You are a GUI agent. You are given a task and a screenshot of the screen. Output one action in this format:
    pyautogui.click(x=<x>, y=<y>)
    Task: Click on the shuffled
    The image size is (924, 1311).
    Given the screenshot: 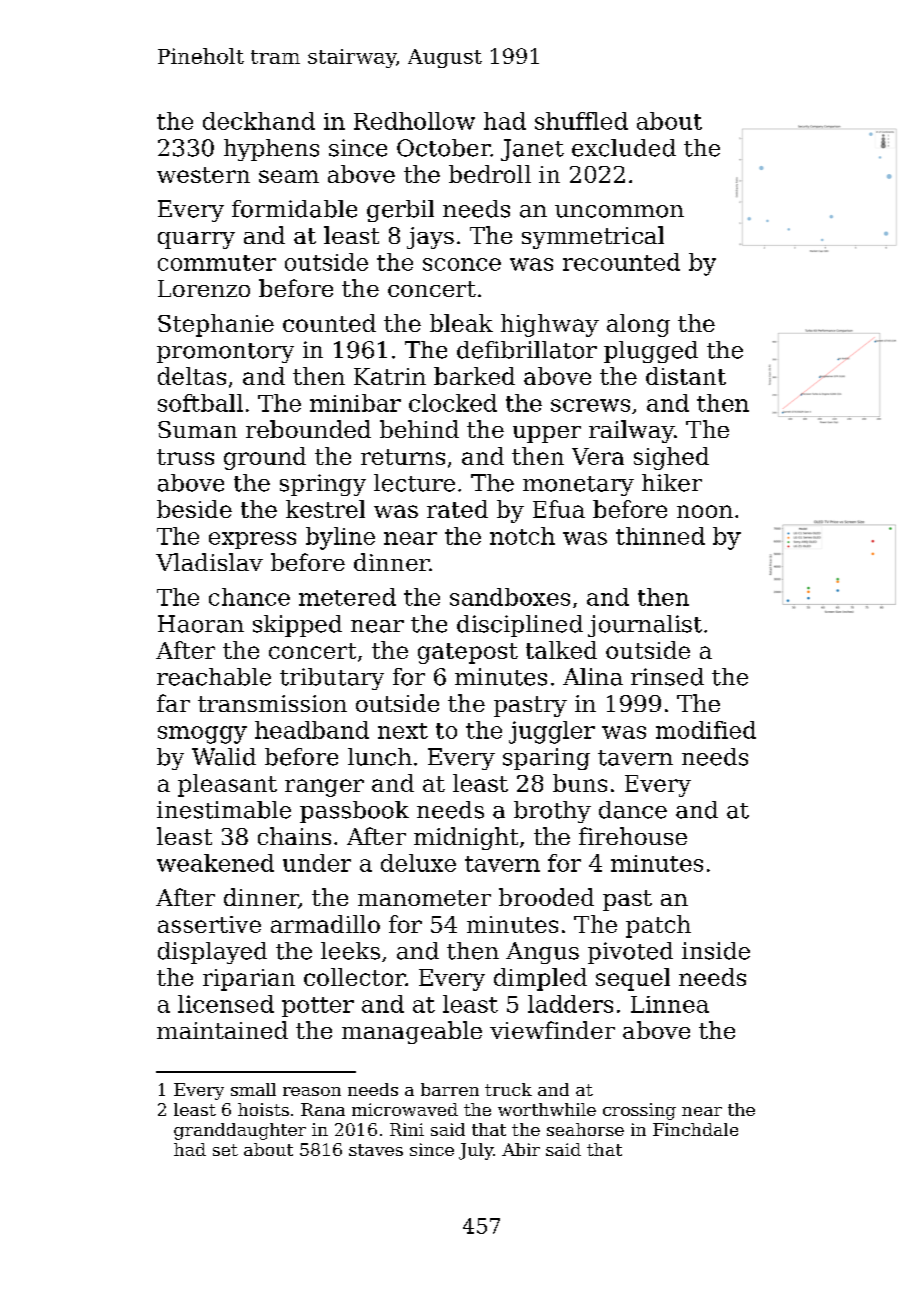 What is the action you would take?
    pyautogui.click(x=581, y=121)
